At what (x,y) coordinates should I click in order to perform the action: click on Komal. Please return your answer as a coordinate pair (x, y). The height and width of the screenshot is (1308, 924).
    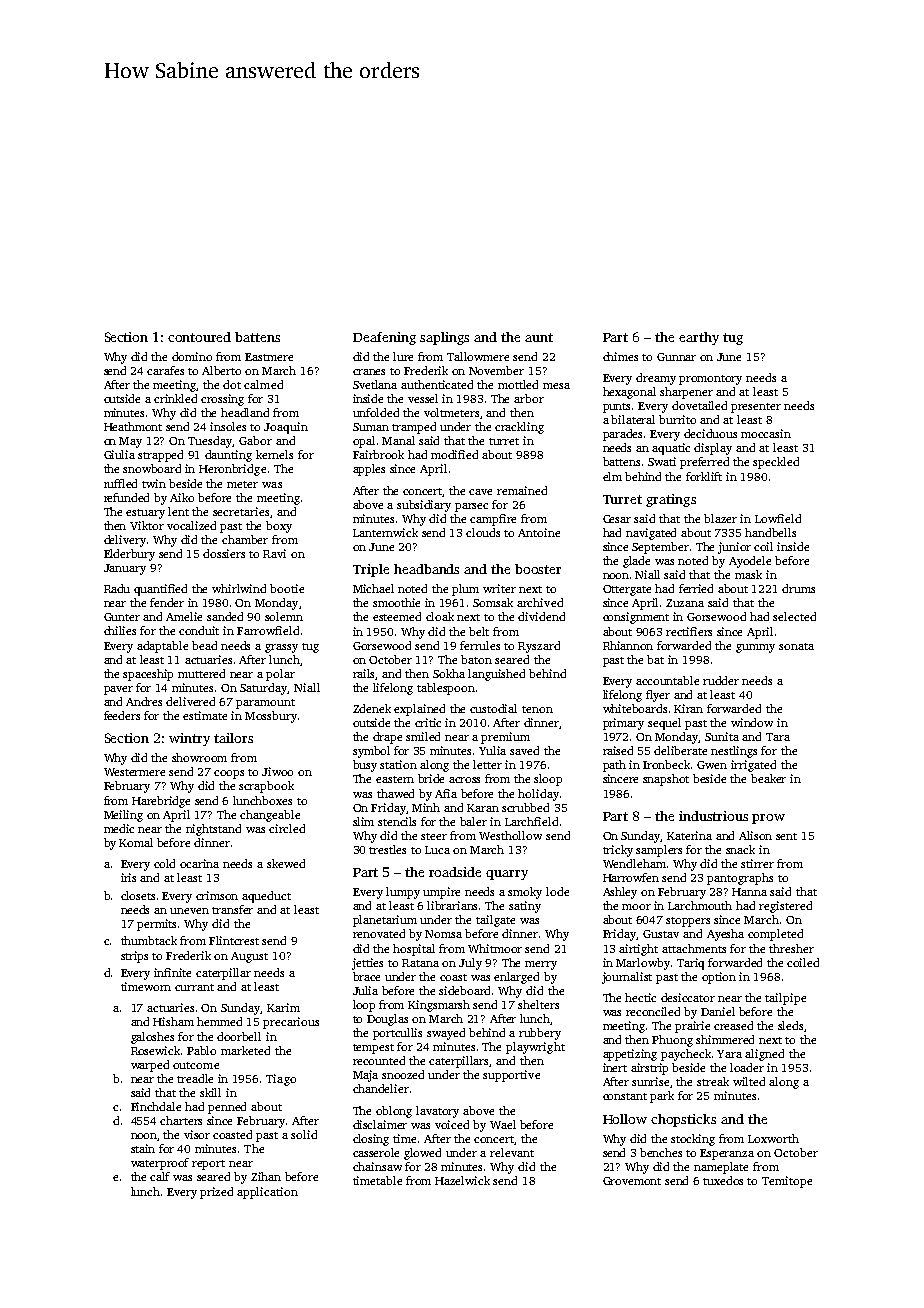
    Looking at the image, I should click on (136, 842).
